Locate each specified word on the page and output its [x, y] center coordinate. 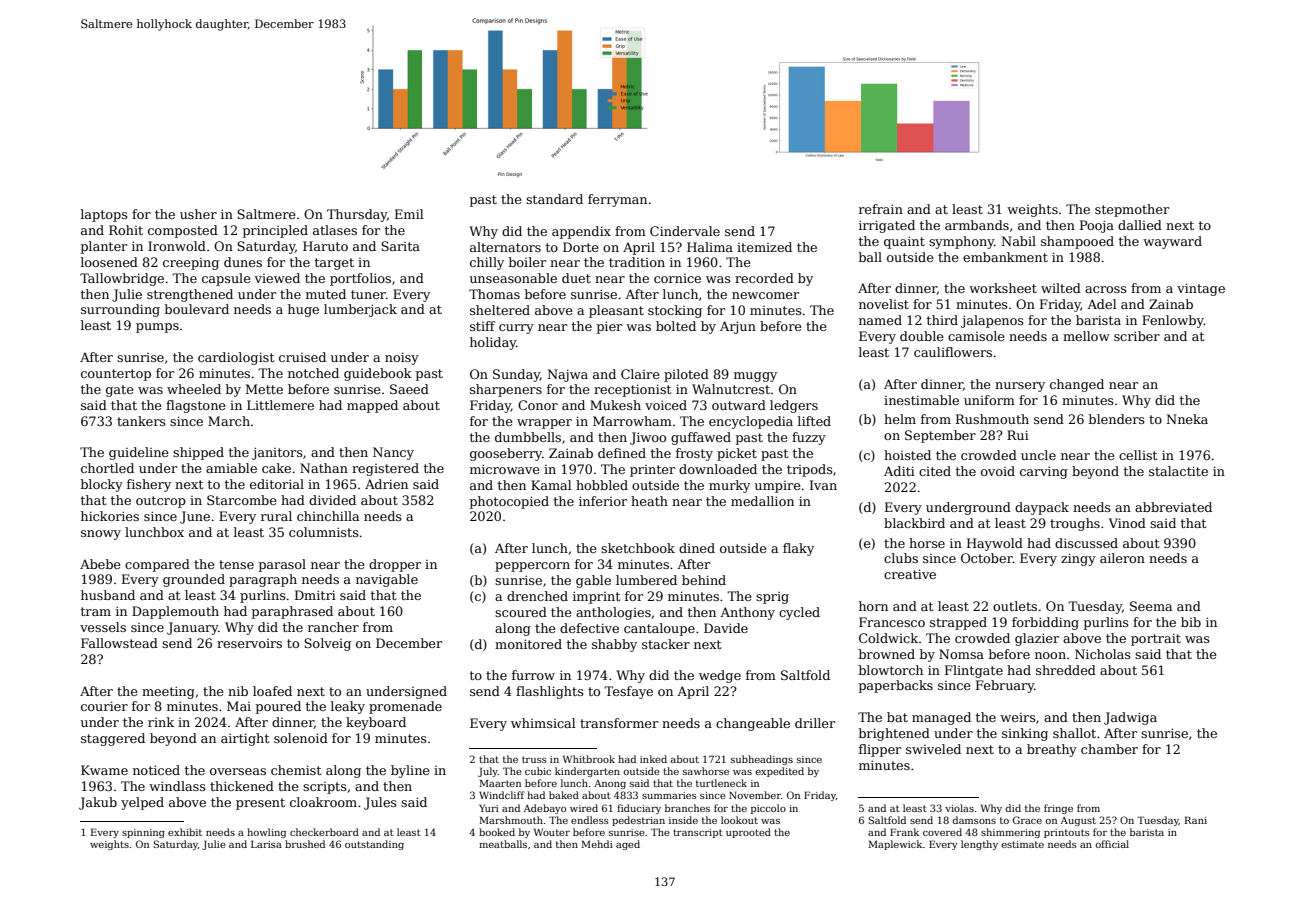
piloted [686, 375]
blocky [102, 485]
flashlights [550, 692]
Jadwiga [1130, 718]
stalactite [1178, 471]
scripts [325, 788]
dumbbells [528, 437]
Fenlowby [1173, 321]
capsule [226, 279]
